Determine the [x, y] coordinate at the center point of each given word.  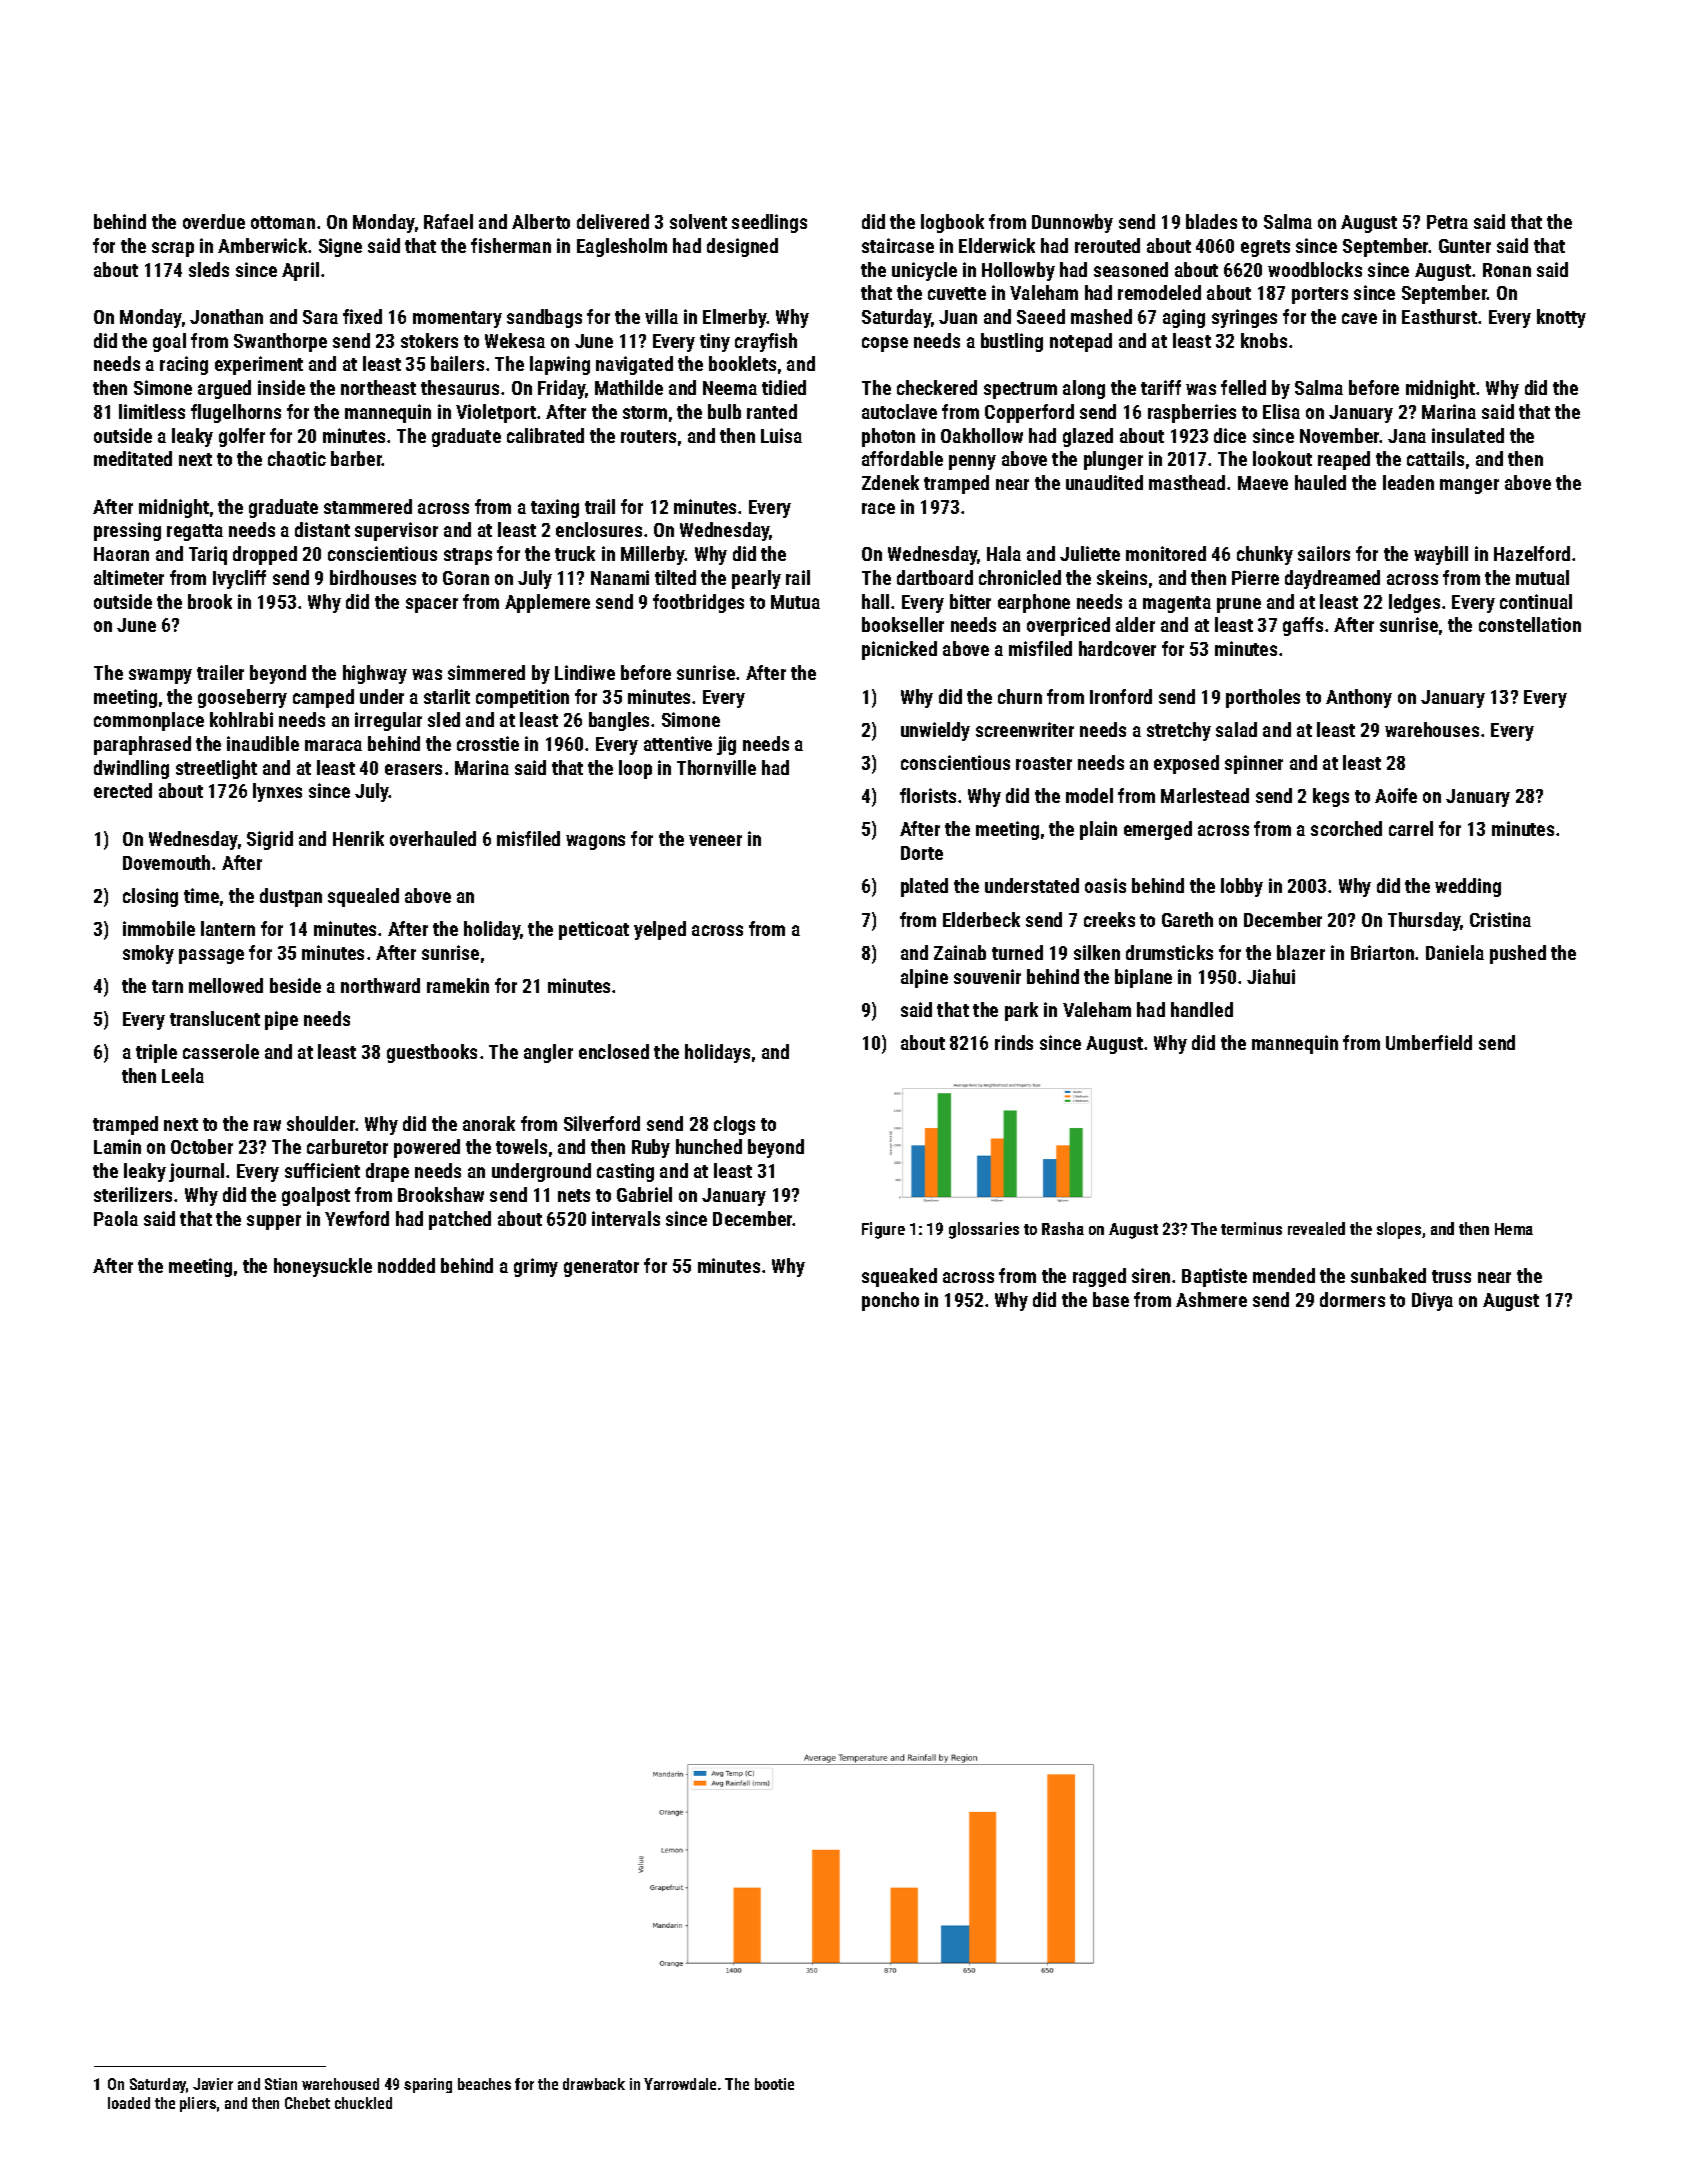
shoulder [321, 1123]
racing [184, 365]
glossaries [984, 1230]
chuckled [363, 2103]
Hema [1514, 1229]
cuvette [957, 293]
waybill [1441, 555]
